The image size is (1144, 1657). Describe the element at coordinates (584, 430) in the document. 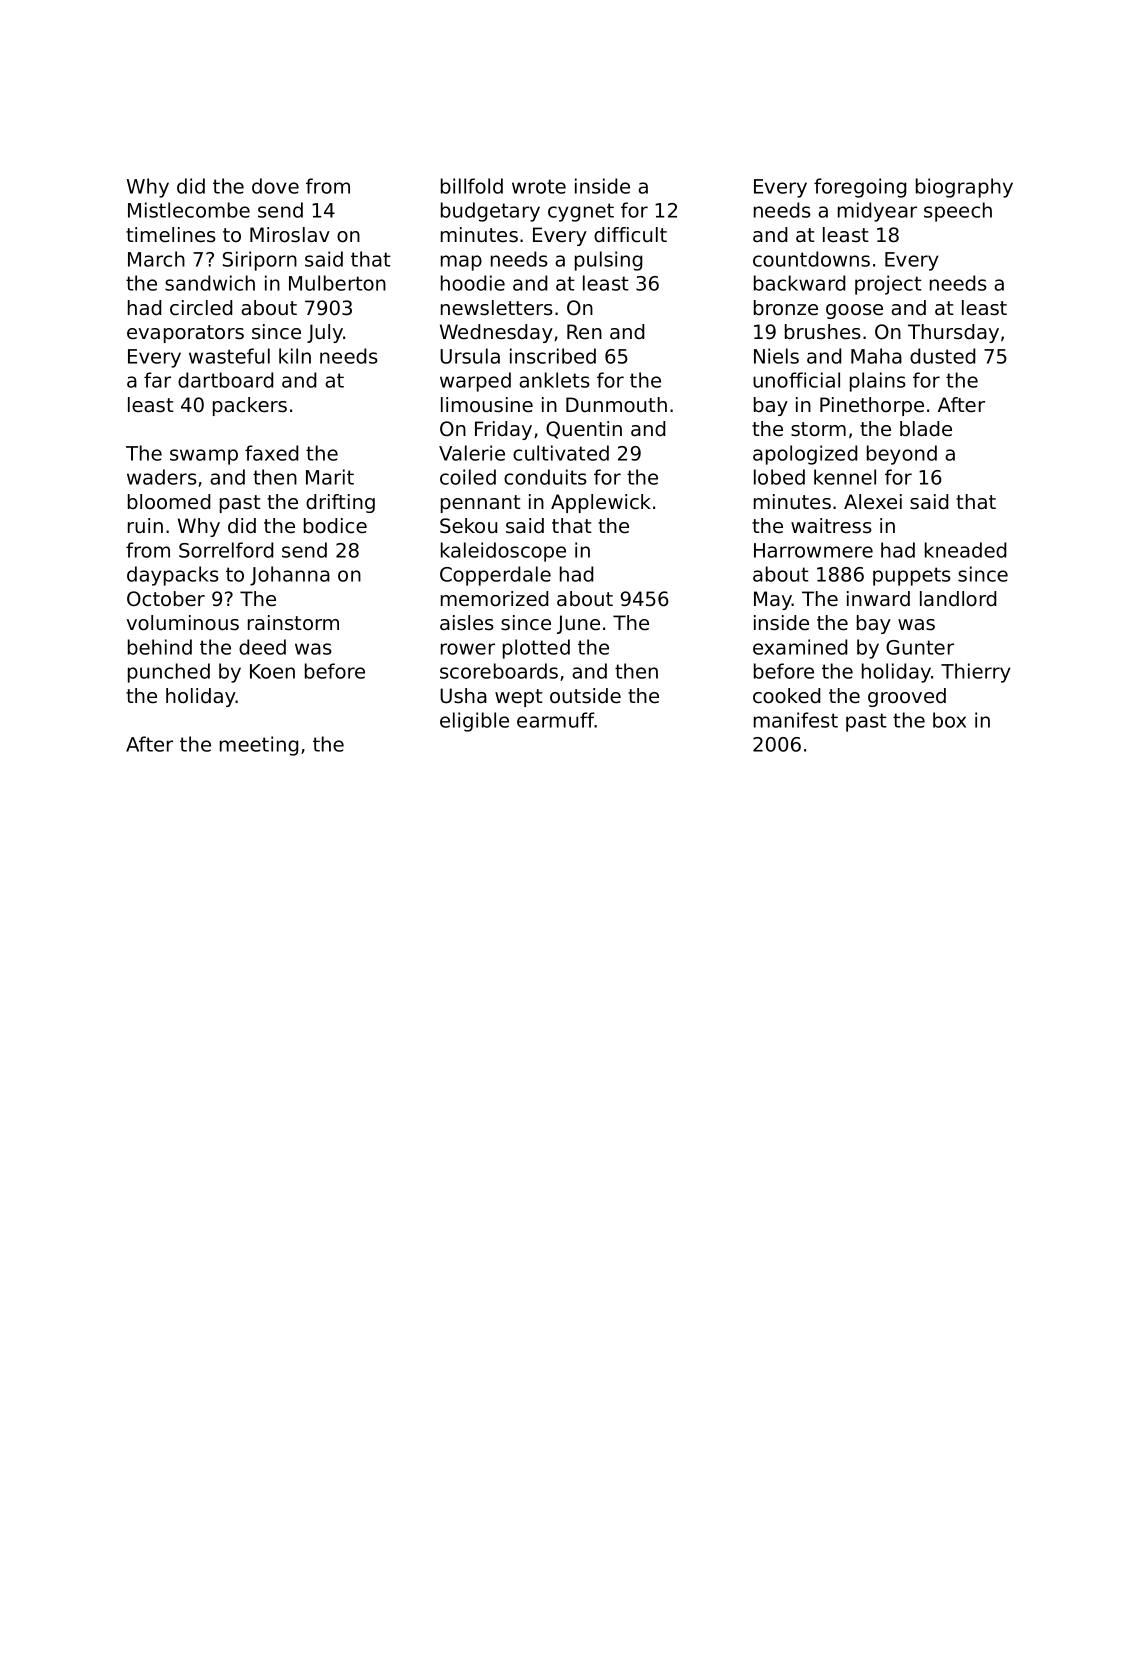

I see `Quentin` at that location.
